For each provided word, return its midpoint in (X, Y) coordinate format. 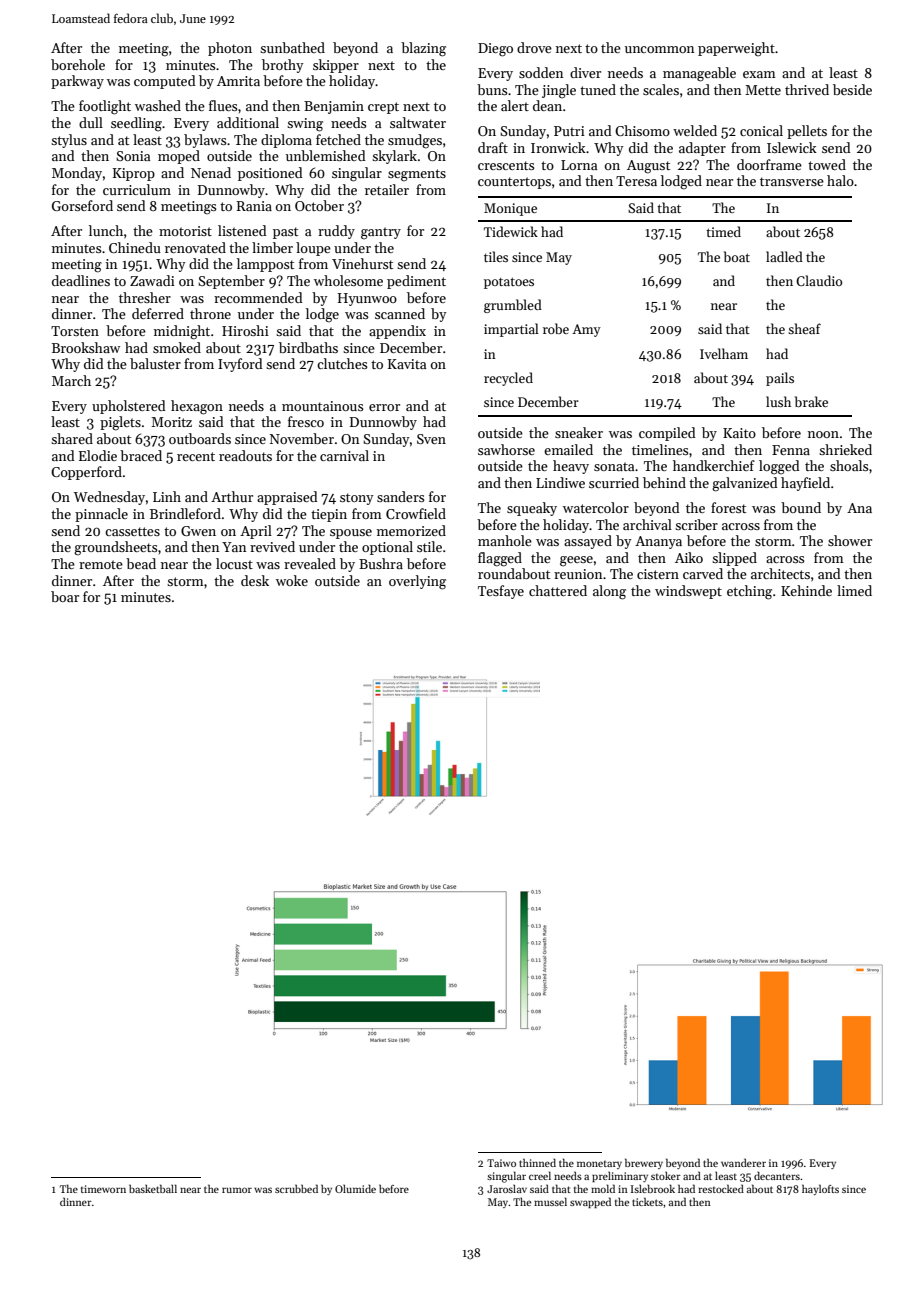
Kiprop (134, 174)
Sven (431, 439)
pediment (416, 282)
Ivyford (240, 365)
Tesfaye (501, 592)
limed (854, 590)
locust (234, 563)
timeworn (103, 1189)
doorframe (769, 164)
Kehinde (806, 590)
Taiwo (501, 1163)
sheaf (804, 328)
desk (255, 580)
